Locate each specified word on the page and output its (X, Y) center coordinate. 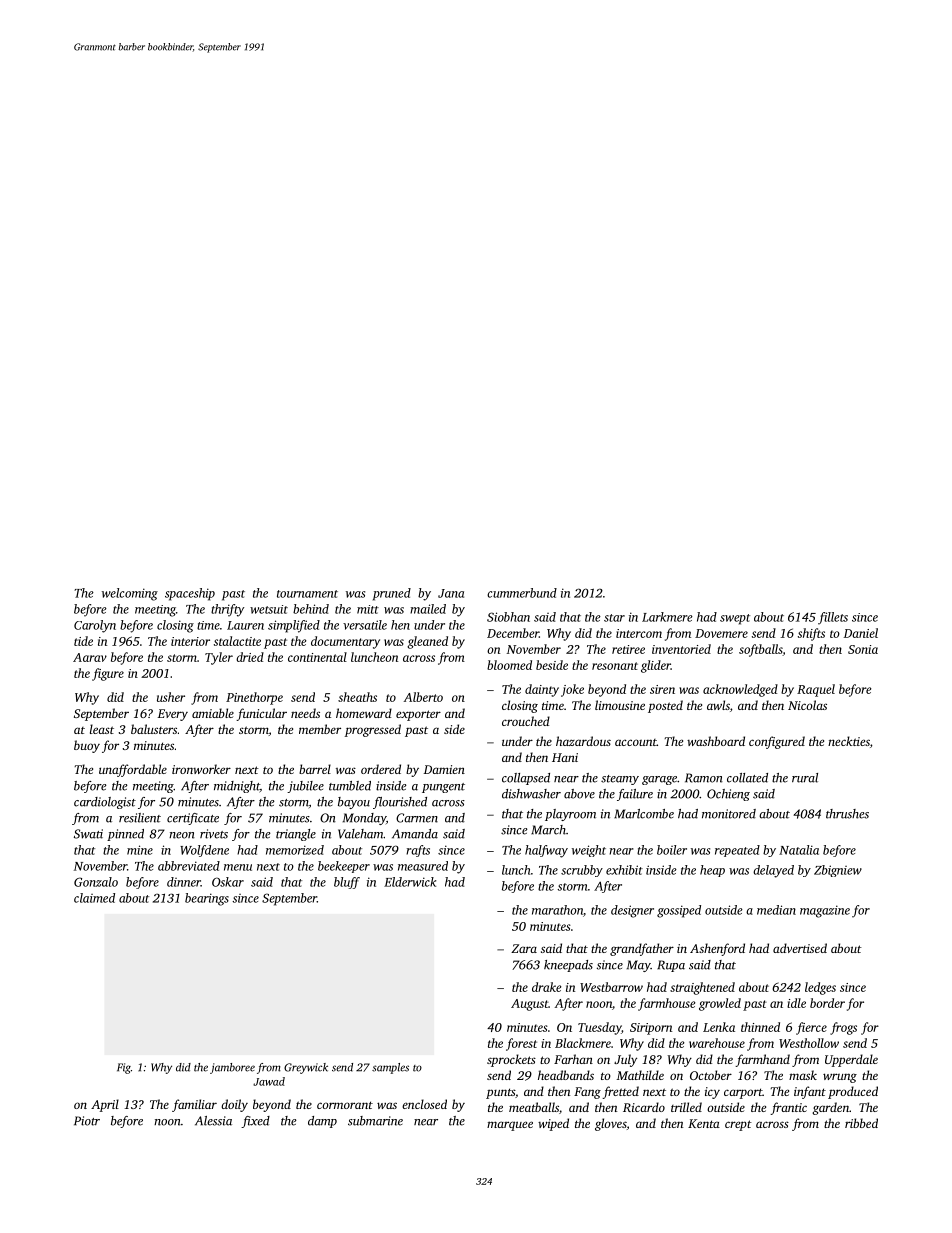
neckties (849, 741)
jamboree (232, 1068)
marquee (510, 1126)
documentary (345, 642)
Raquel (816, 690)
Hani (565, 757)
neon (182, 835)
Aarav (90, 657)
